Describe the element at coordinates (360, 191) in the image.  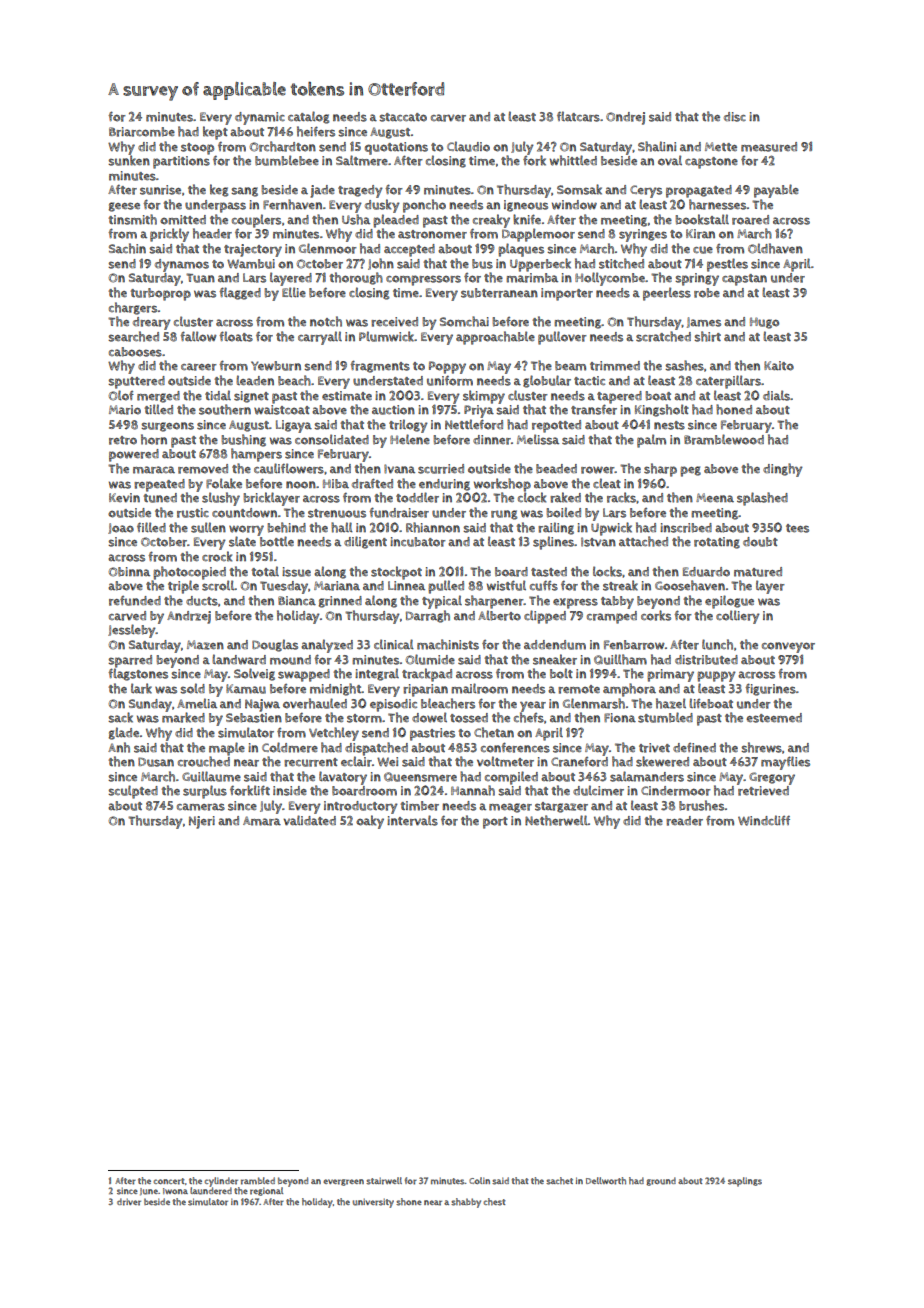
I see `tragedy` at that location.
